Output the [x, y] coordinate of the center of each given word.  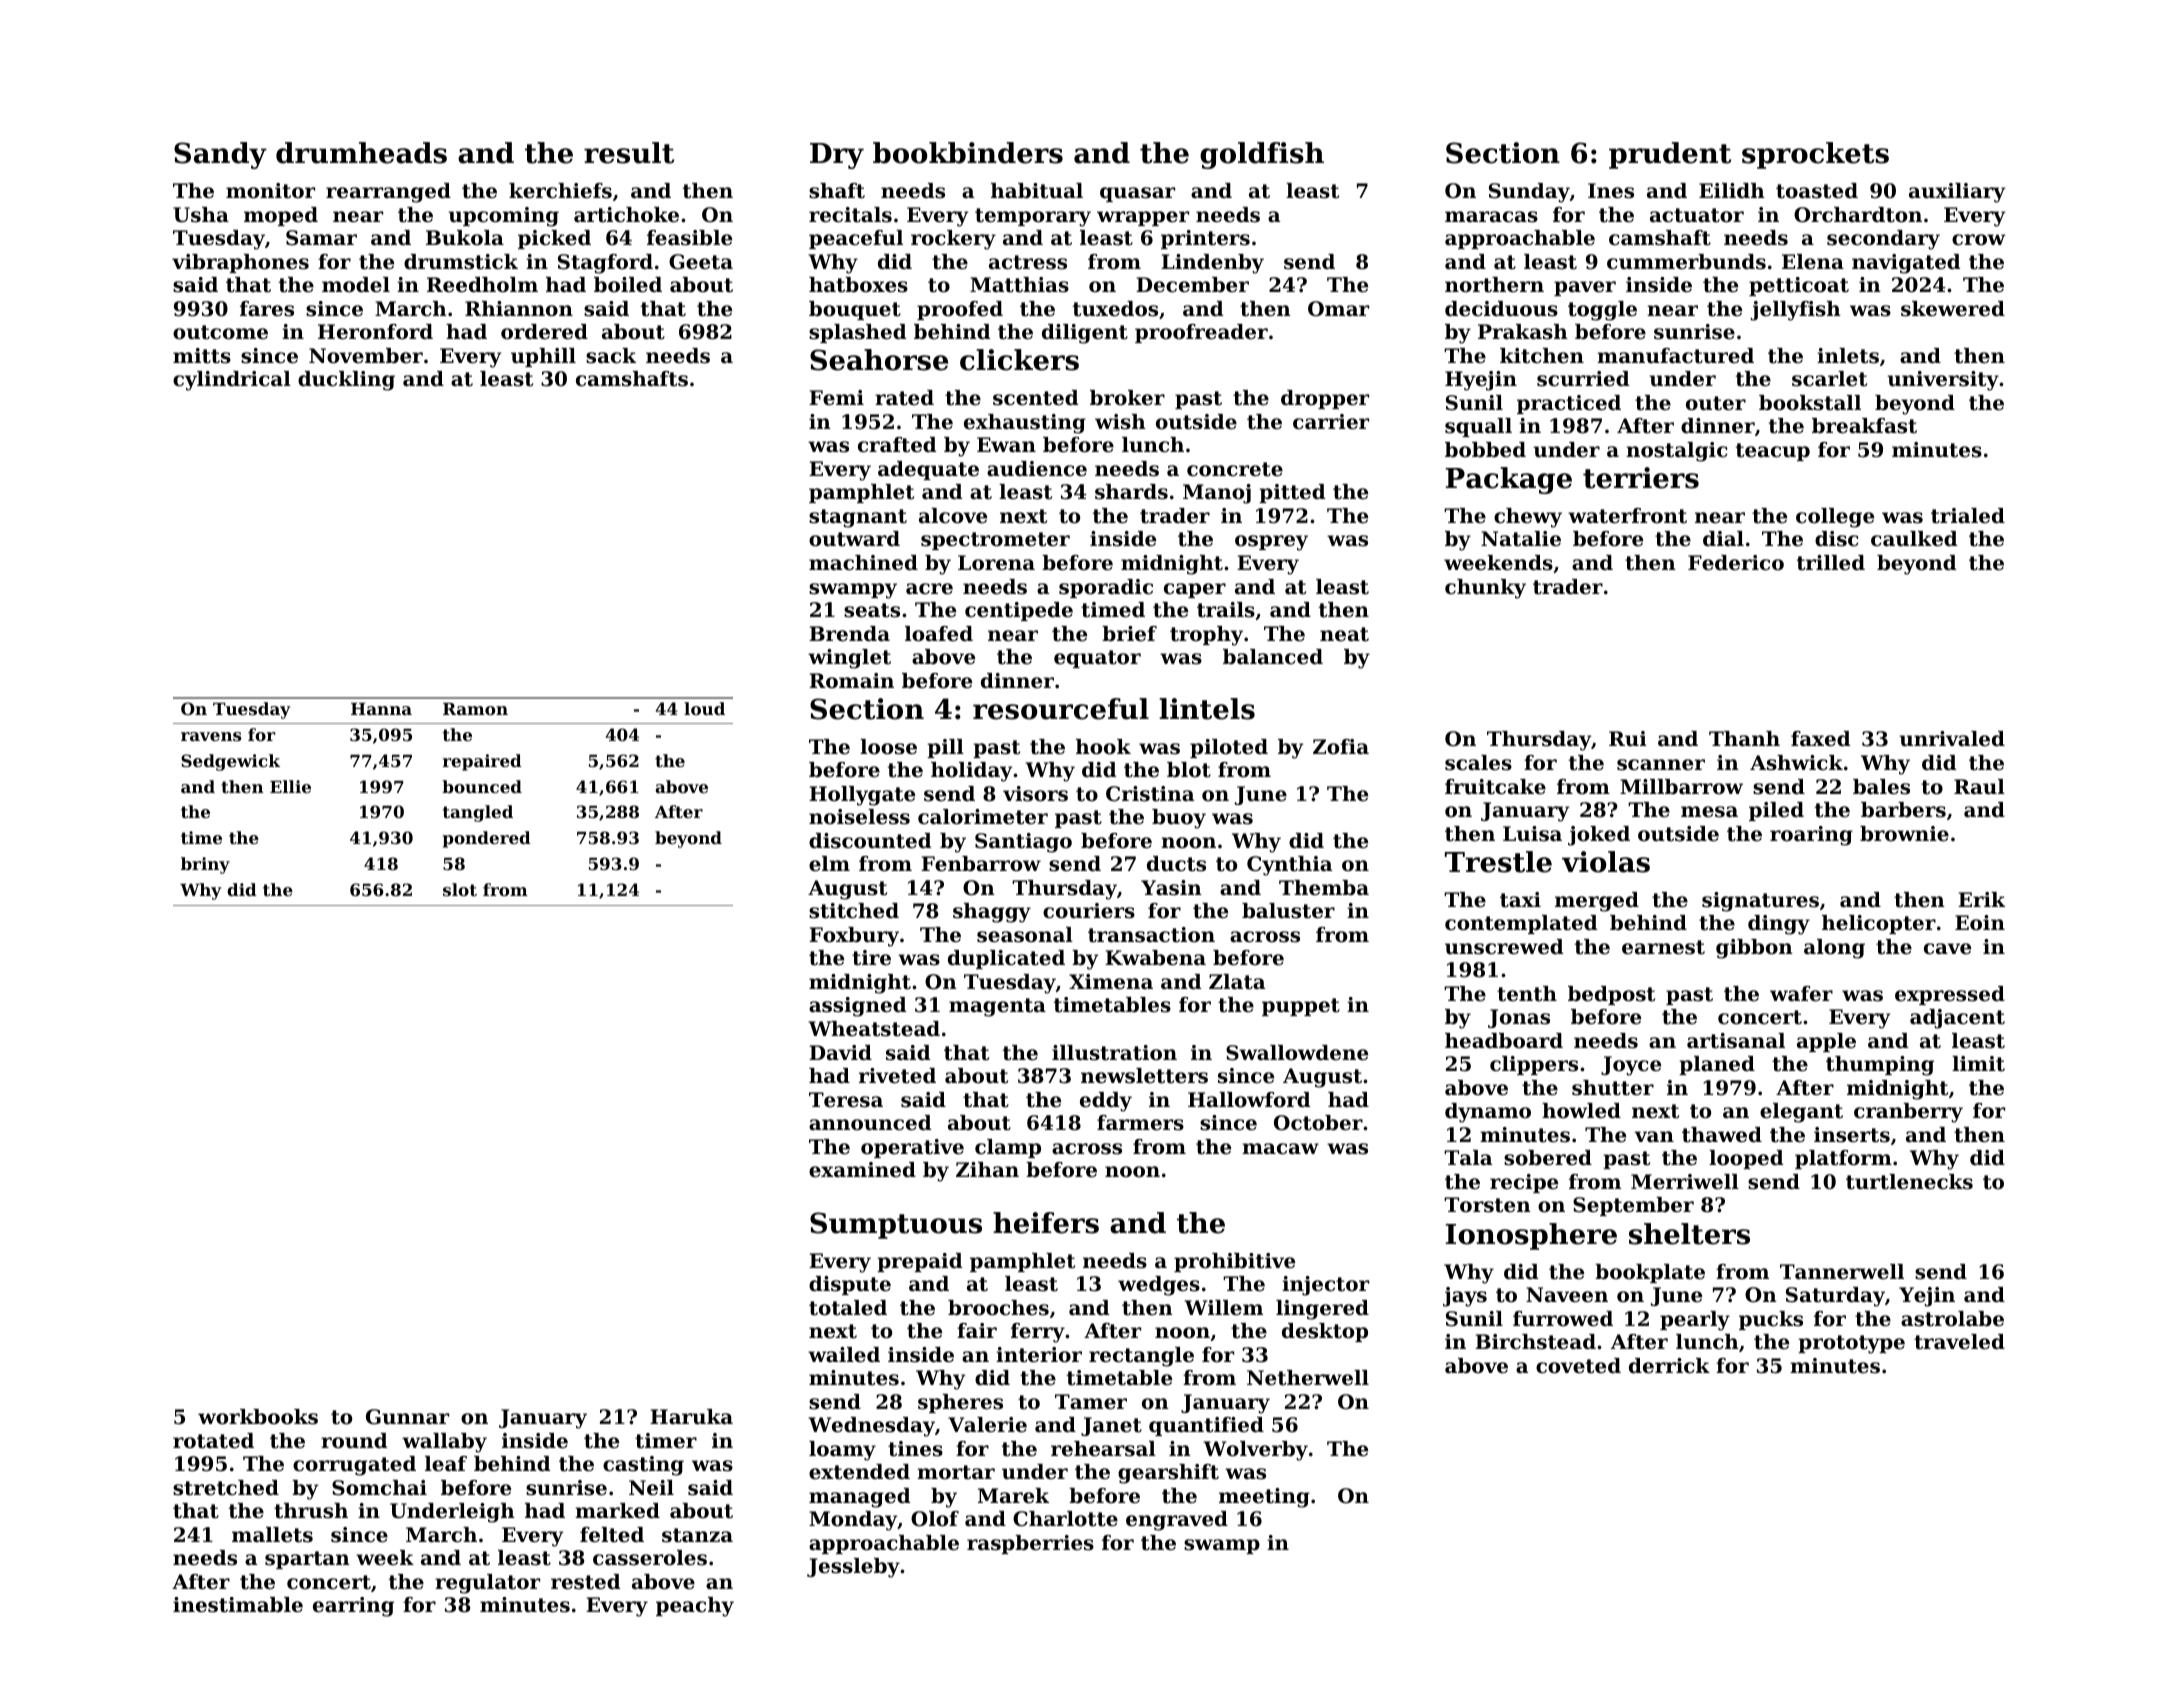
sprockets [1815, 155]
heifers [1046, 1223]
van [1654, 1136]
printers [1205, 239]
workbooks [258, 1417]
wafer [1801, 994]
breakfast [1864, 426]
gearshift [1168, 1474]
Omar [1338, 309]
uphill [543, 357]
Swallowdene [1297, 1053]
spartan [307, 1560]
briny [205, 865]
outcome [220, 332]
